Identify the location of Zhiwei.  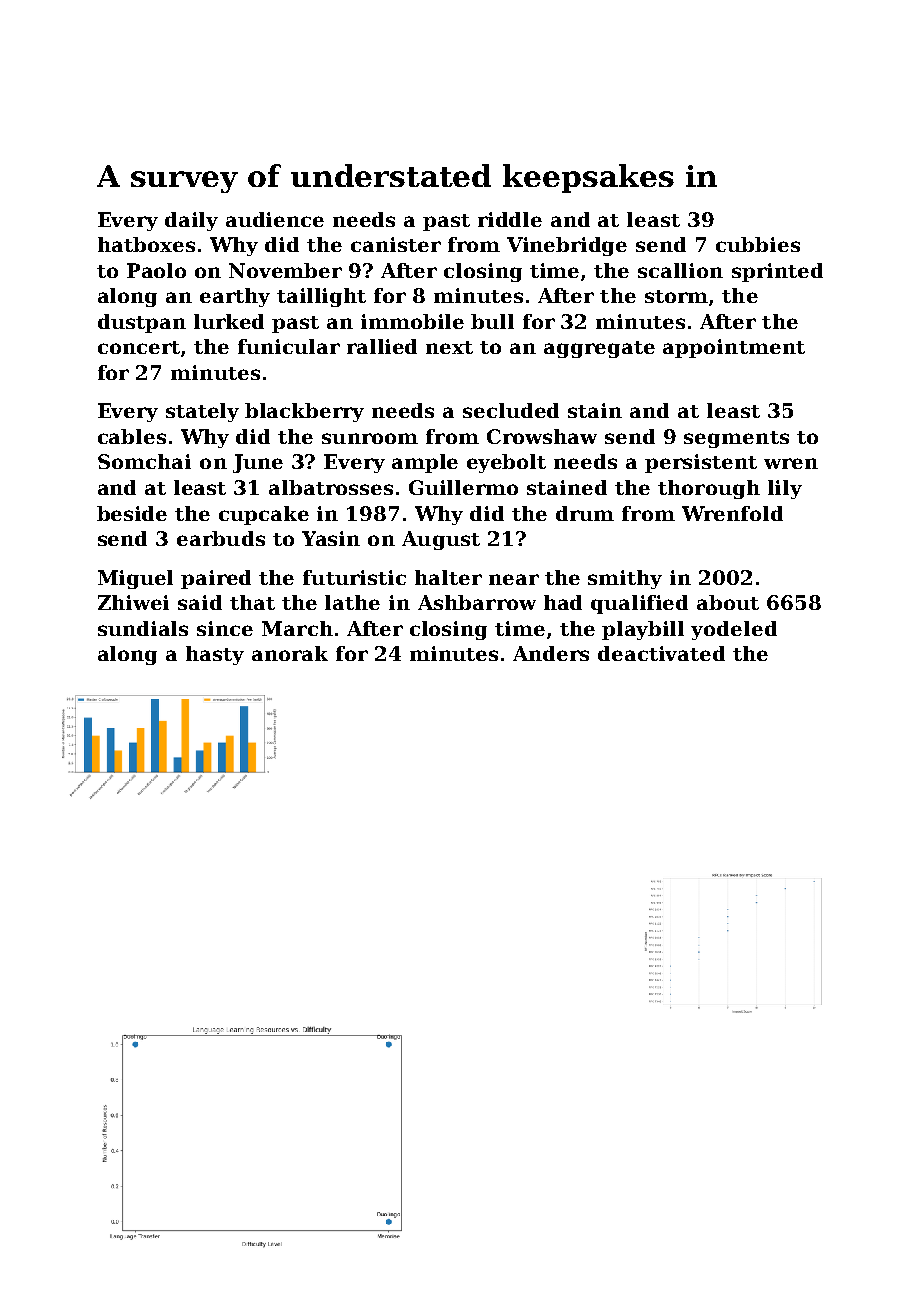
(133, 602).
